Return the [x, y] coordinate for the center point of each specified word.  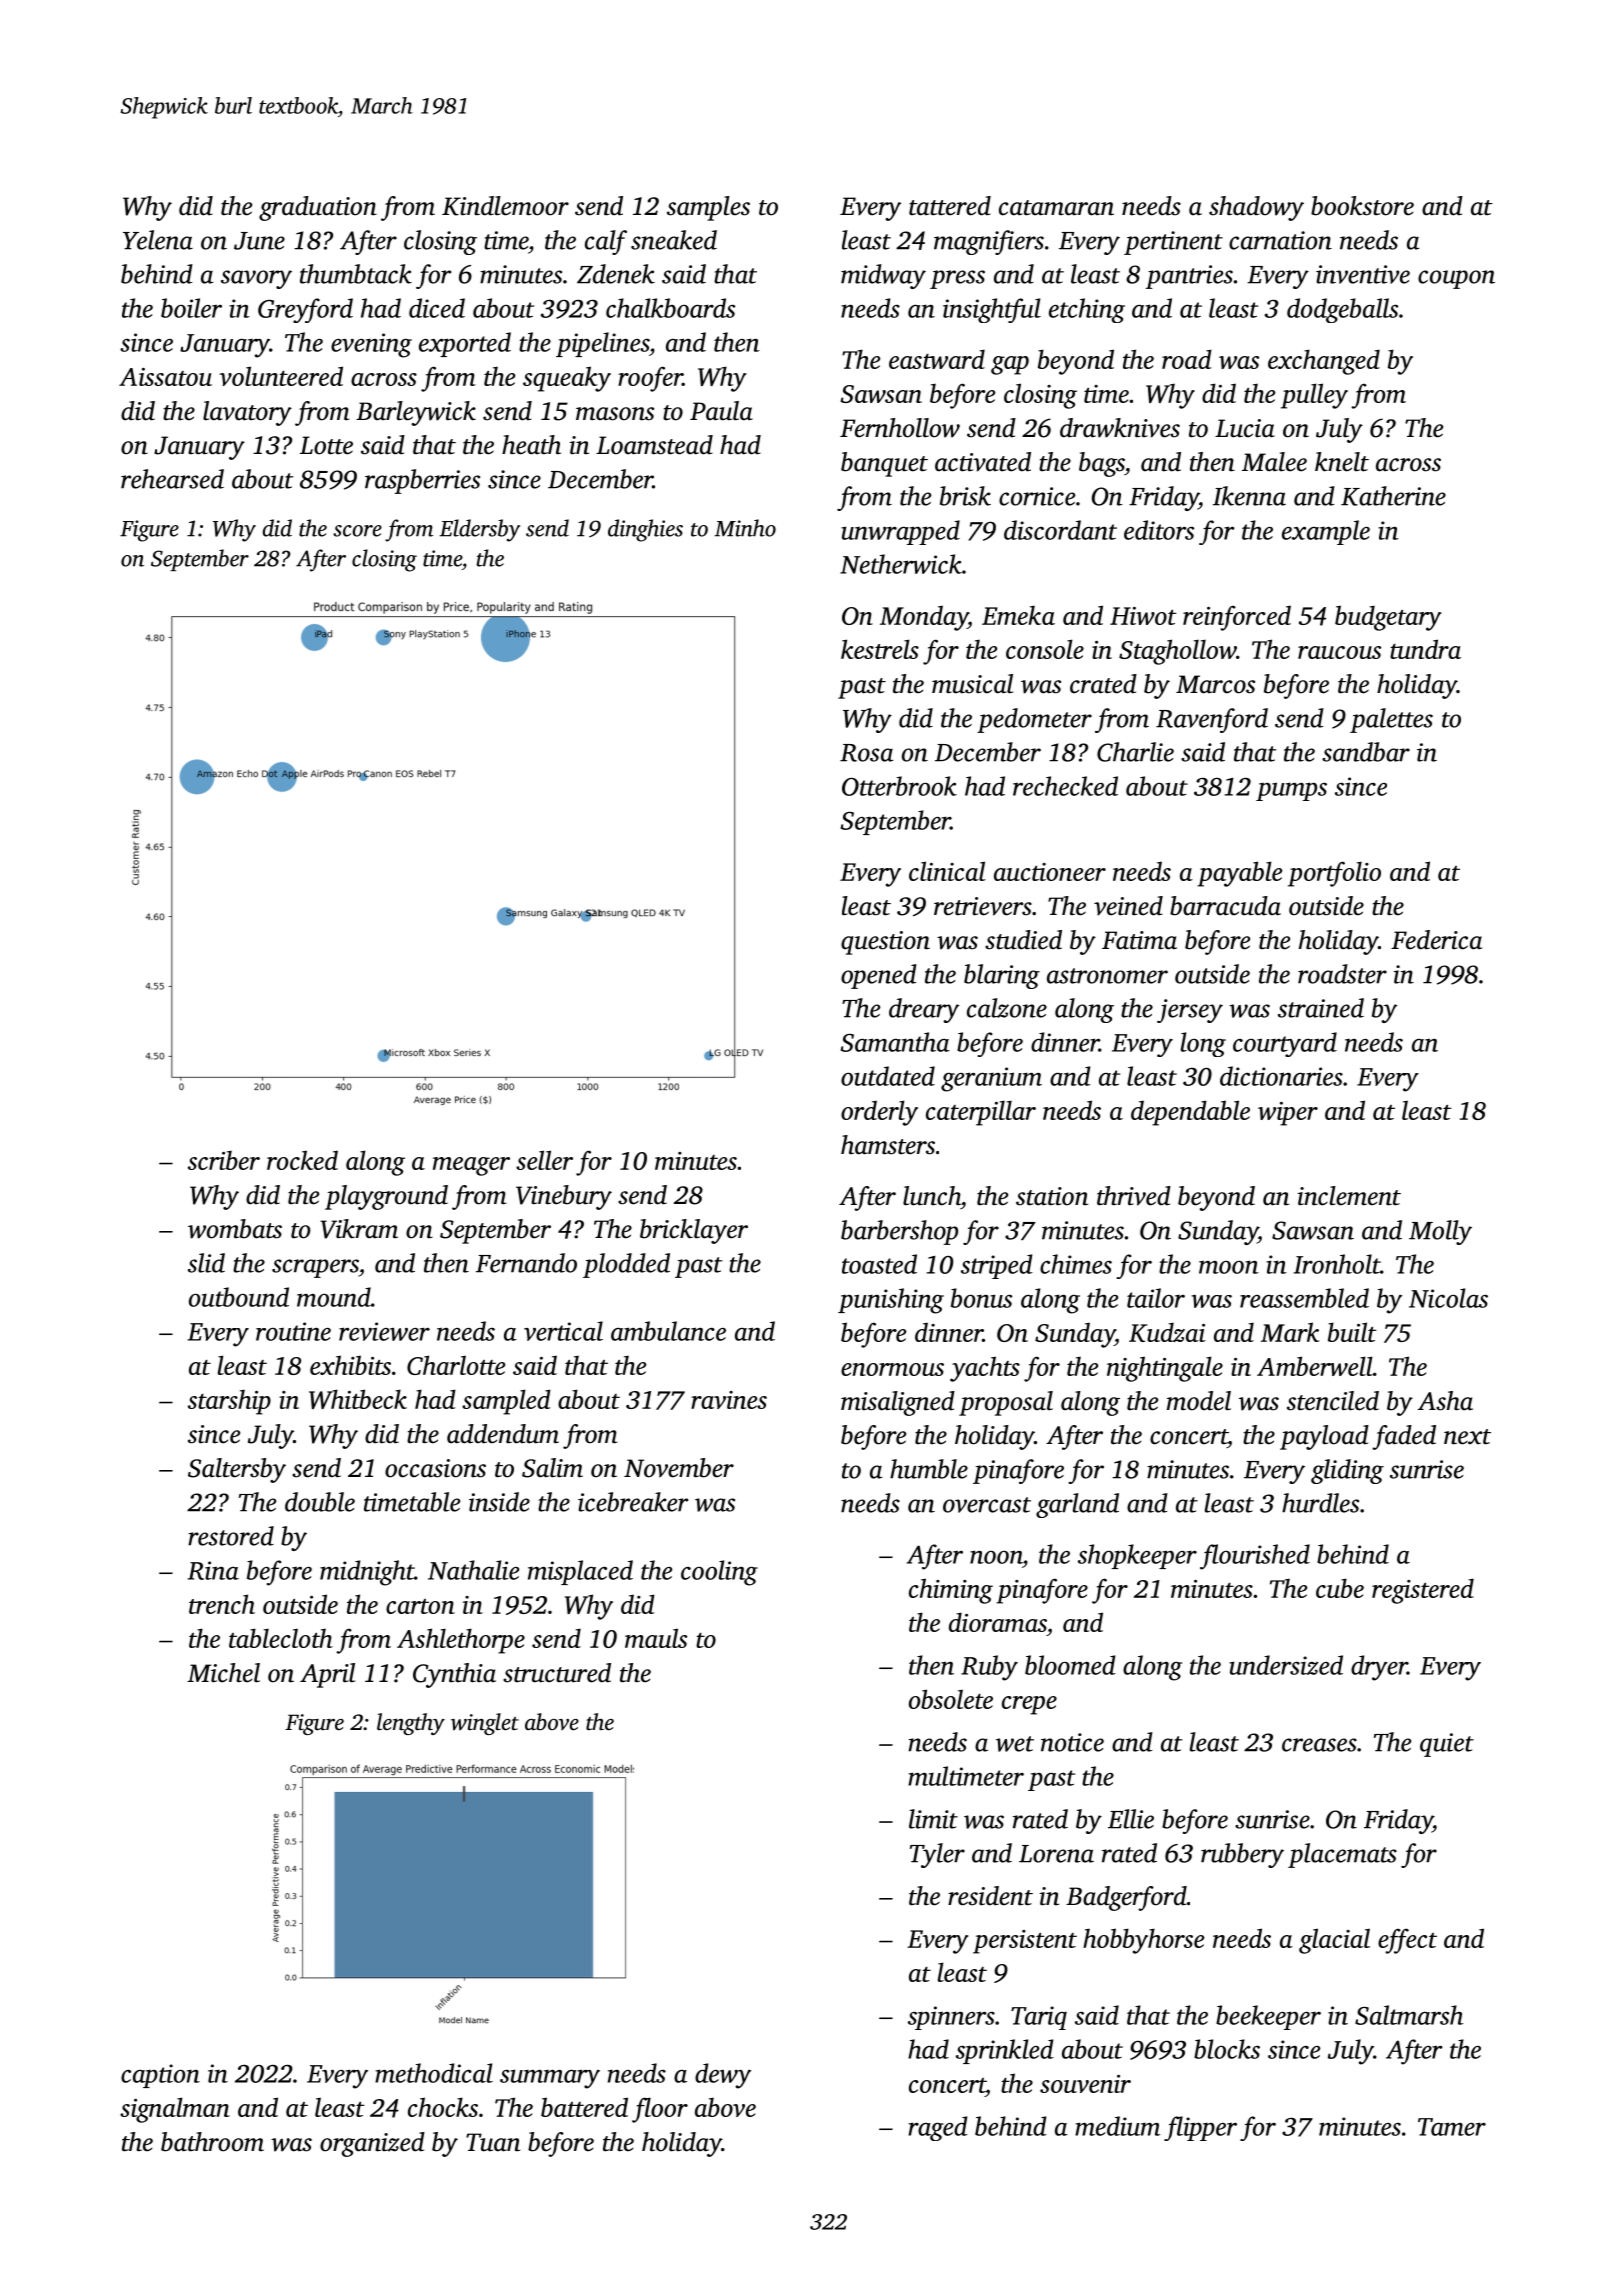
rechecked [1065, 786]
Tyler [937, 1855]
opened [879, 976]
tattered [950, 206]
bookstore [1362, 206]
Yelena [158, 240]
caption [160, 2076]
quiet [1447, 1745]
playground [386, 1197]
